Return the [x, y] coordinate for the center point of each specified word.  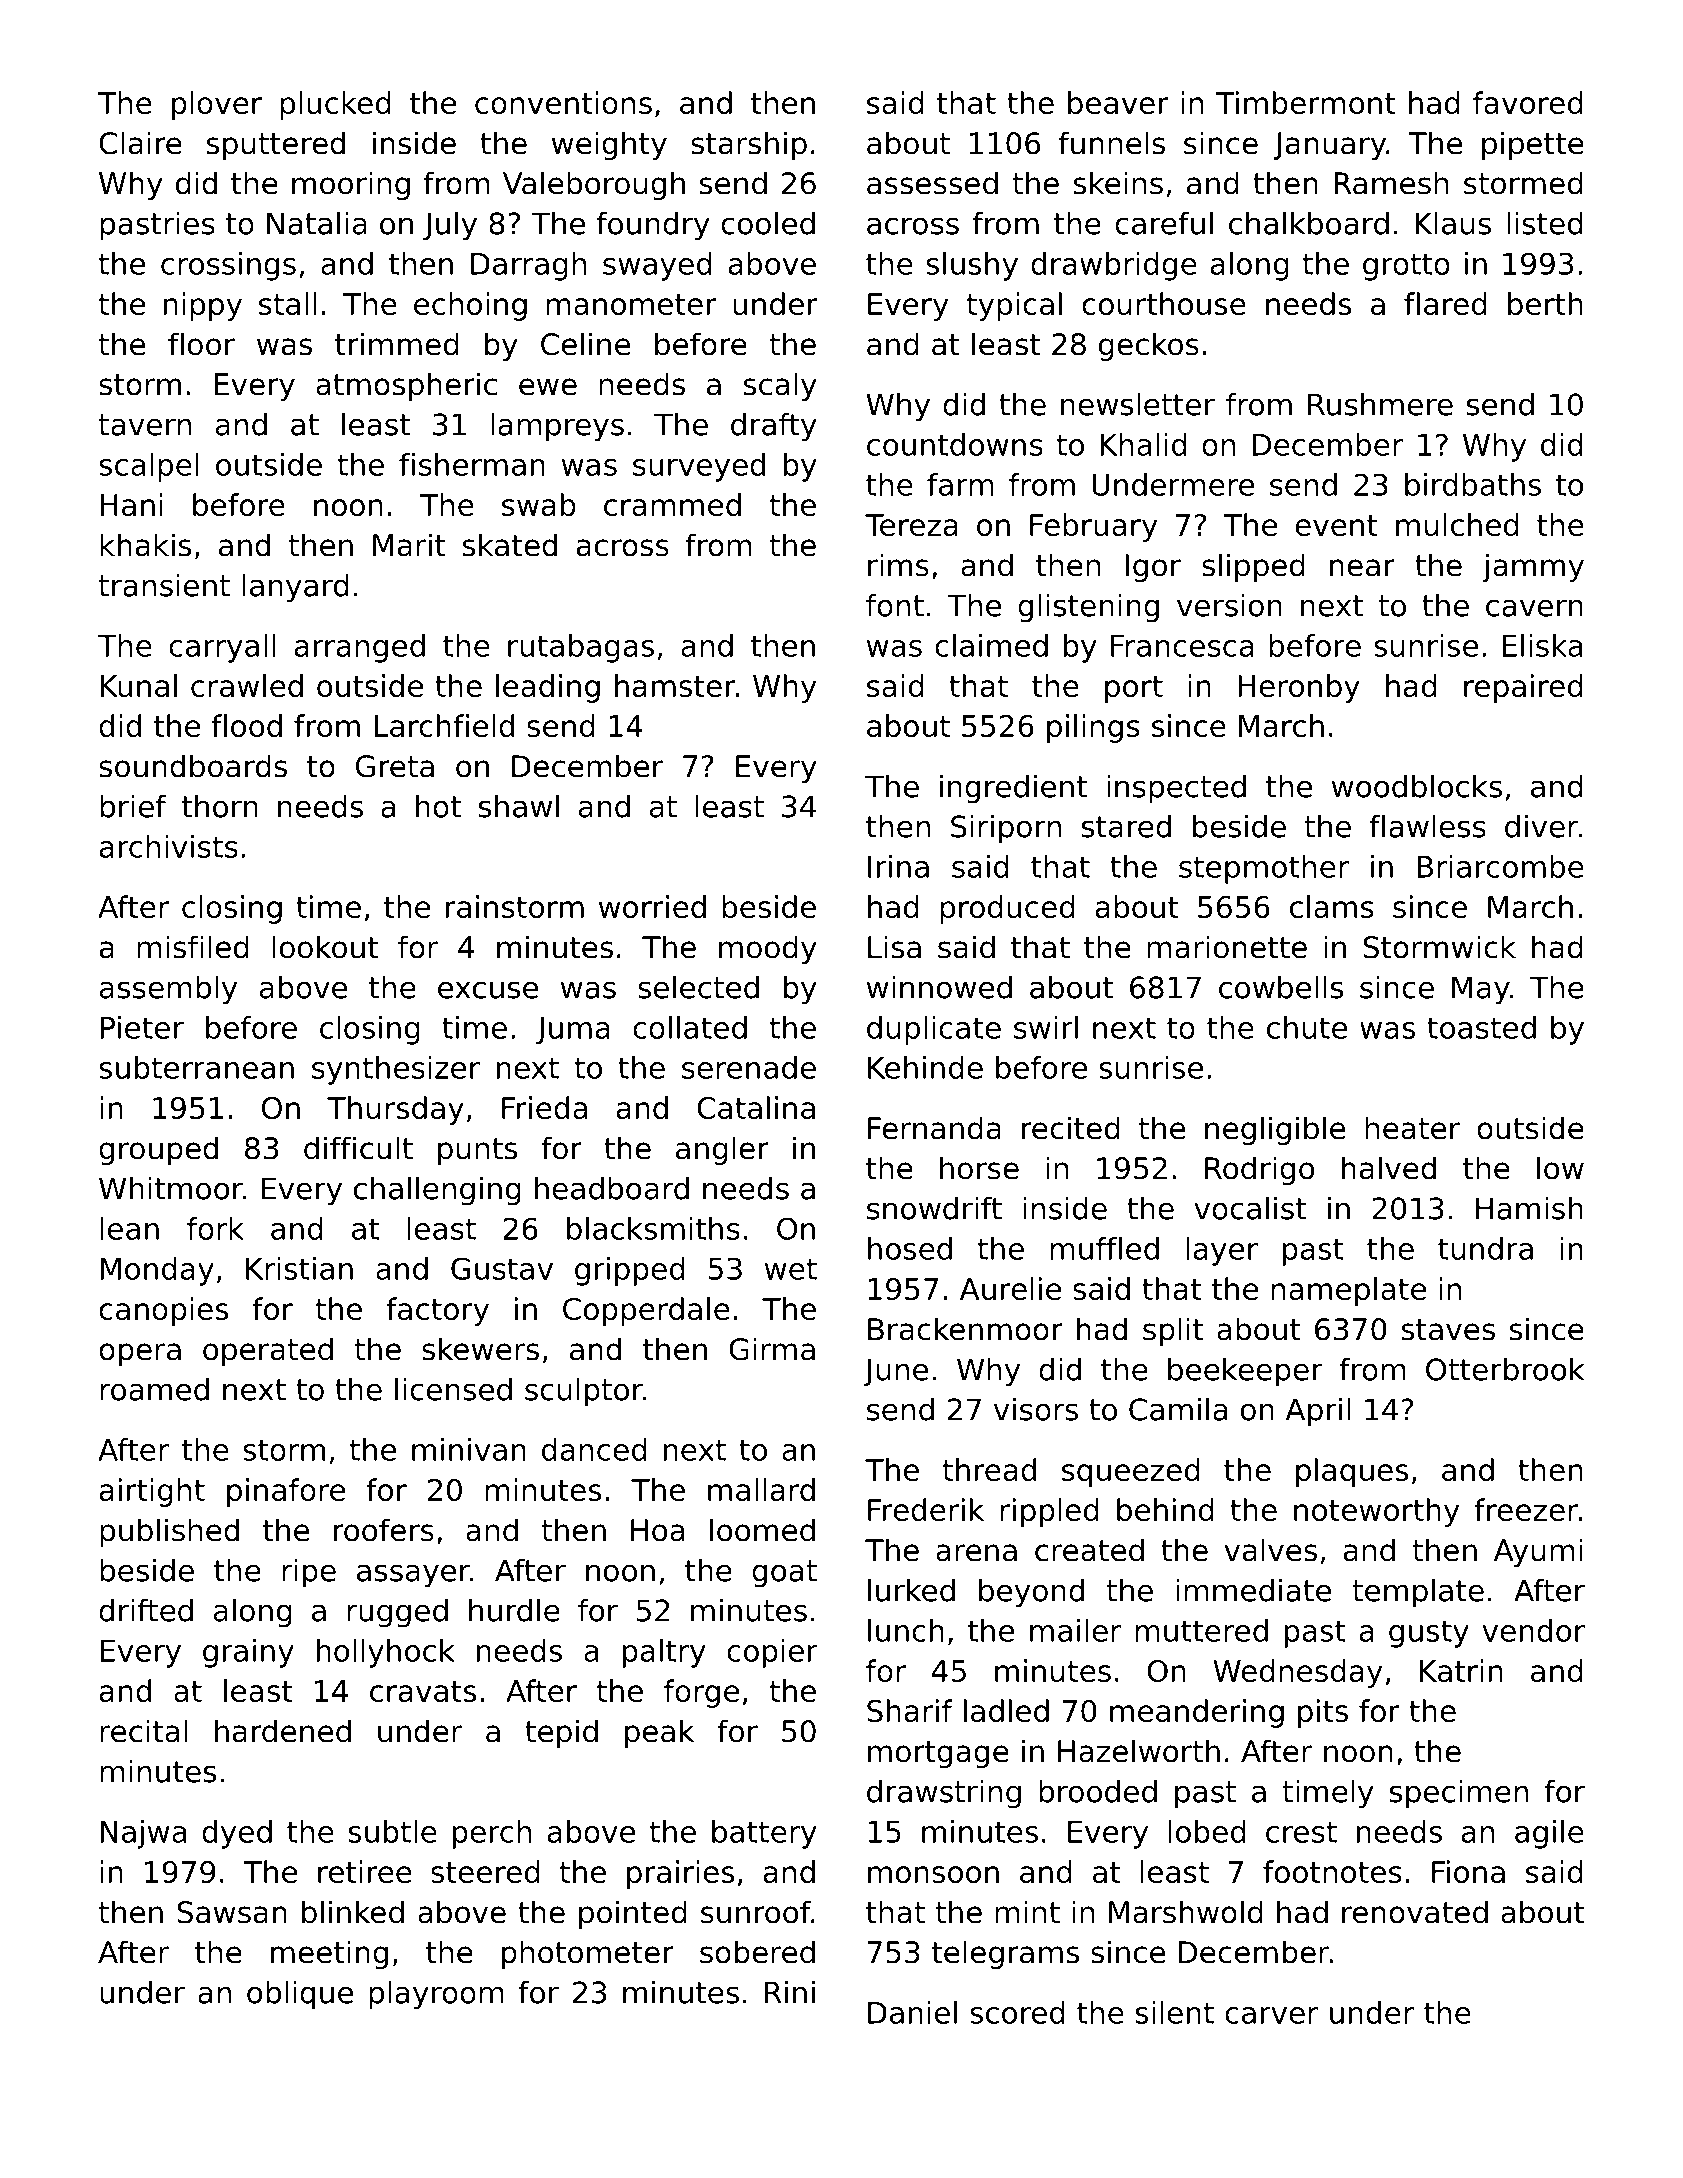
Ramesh [1391, 183]
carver [1271, 2015]
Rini [790, 1992]
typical [1014, 306]
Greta [395, 766]
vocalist [1250, 1208]
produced [1007, 909]
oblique [300, 1995]
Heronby [1299, 688]
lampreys [557, 427]
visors [1036, 1409]
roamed [154, 1389]
